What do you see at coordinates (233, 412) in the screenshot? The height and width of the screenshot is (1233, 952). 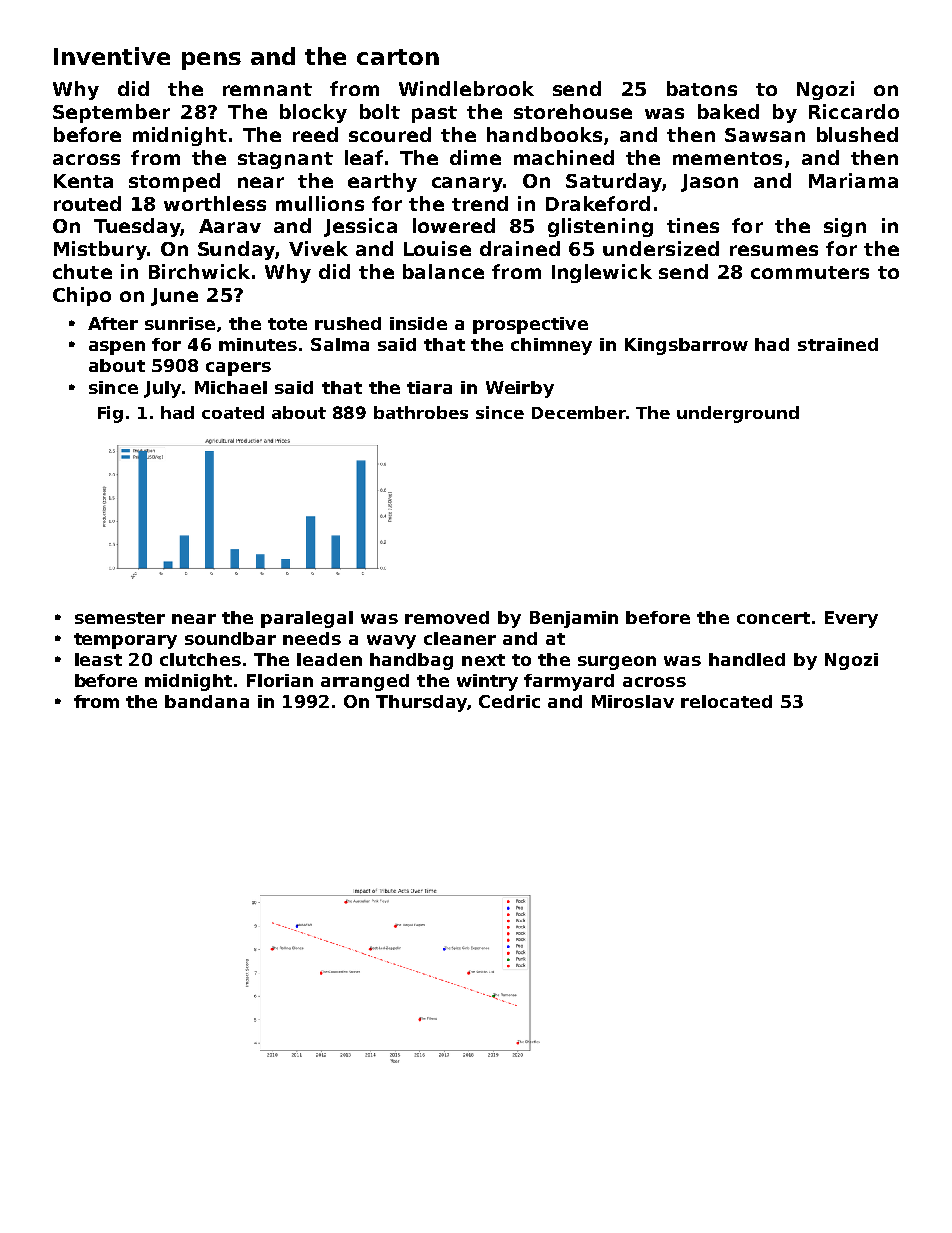 I see `coated` at bounding box center [233, 412].
